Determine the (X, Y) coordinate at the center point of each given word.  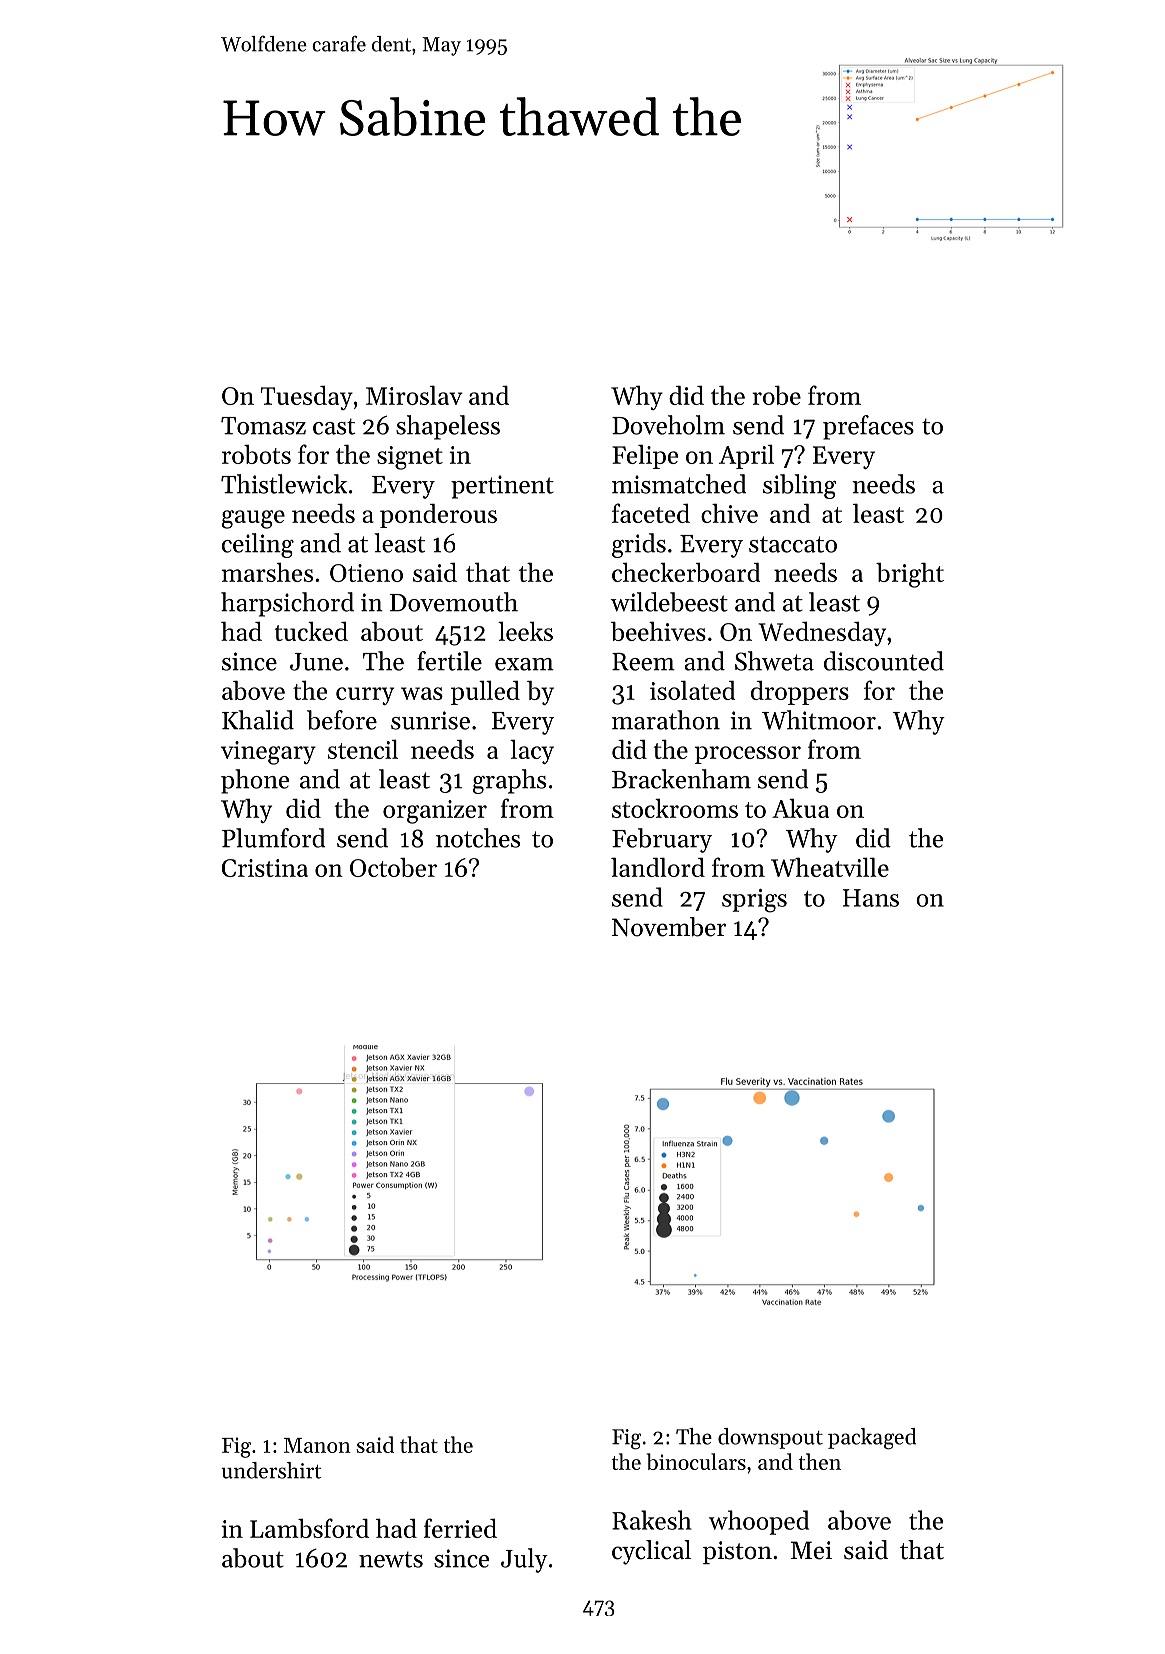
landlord (658, 867)
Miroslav (414, 395)
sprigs (754, 901)
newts (391, 1559)
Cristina (265, 868)
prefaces (868, 427)
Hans (871, 898)
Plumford (273, 838)
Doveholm (668, 425)
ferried (460, 1528)
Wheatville (830, 867)
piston (737, 1552)
